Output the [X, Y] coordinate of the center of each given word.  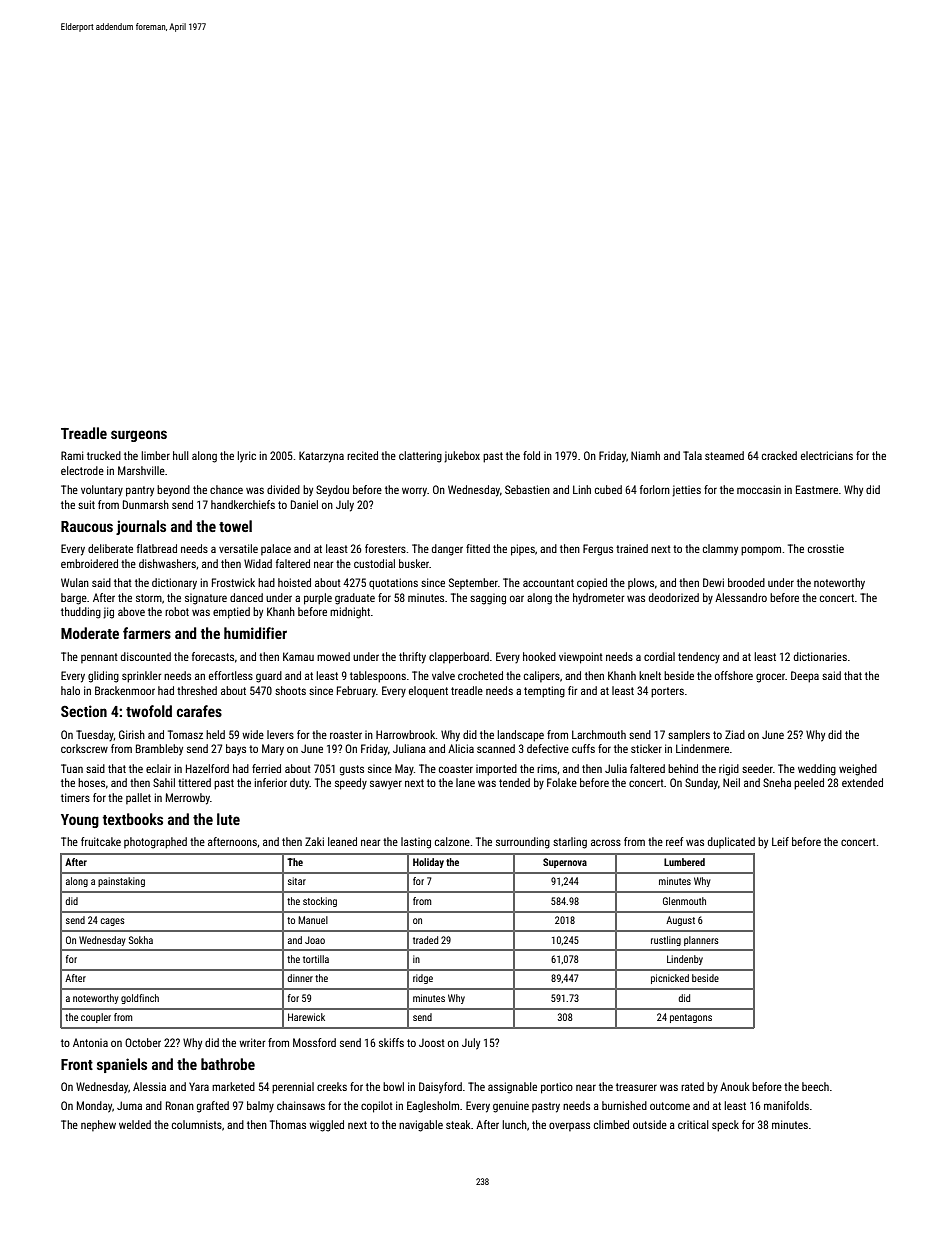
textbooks [133, 819]
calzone [452, 841]
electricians [827, 455]
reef [675, 841]
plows [641, 583]
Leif [780, 841]
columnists [197, 1124]
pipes [523, 550]
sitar [297, 881]
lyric [247, 457]
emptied [231, 613]
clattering [420, 457]
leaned [342, 841]
